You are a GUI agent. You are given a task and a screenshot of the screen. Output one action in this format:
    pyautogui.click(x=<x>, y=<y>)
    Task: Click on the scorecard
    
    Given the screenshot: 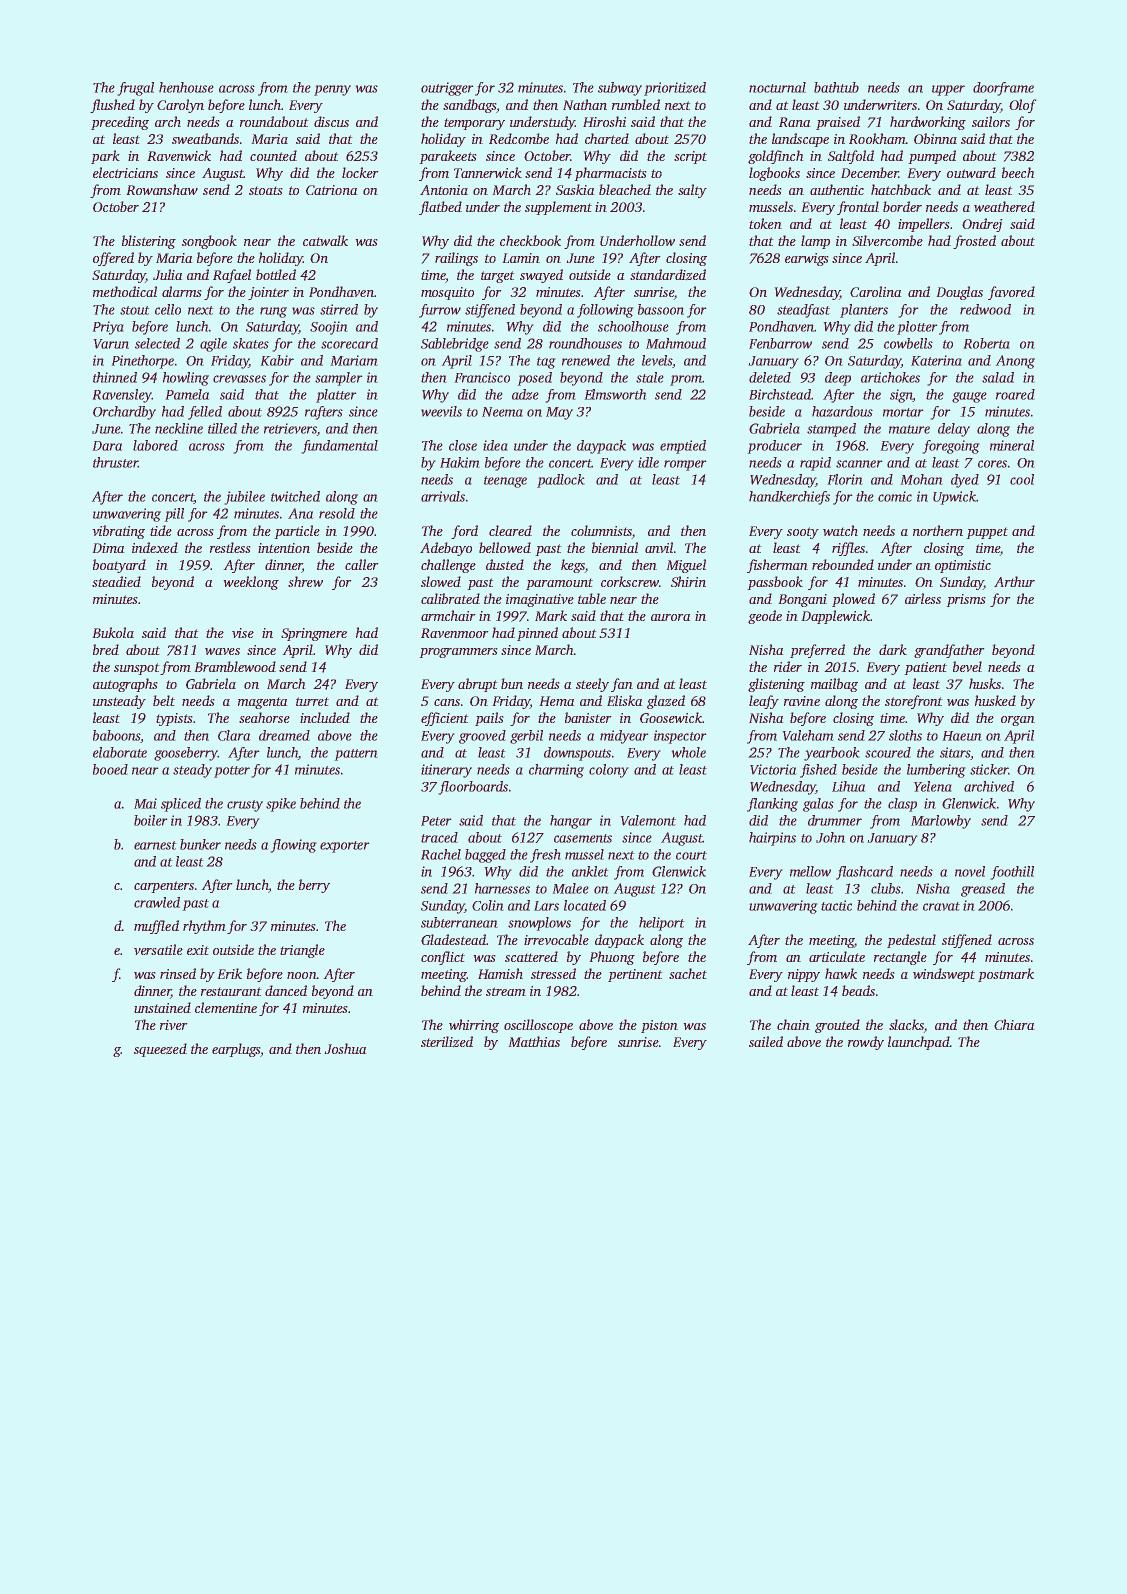 What is the action you would take?
    pyautogui.click(x=349, y=343)
